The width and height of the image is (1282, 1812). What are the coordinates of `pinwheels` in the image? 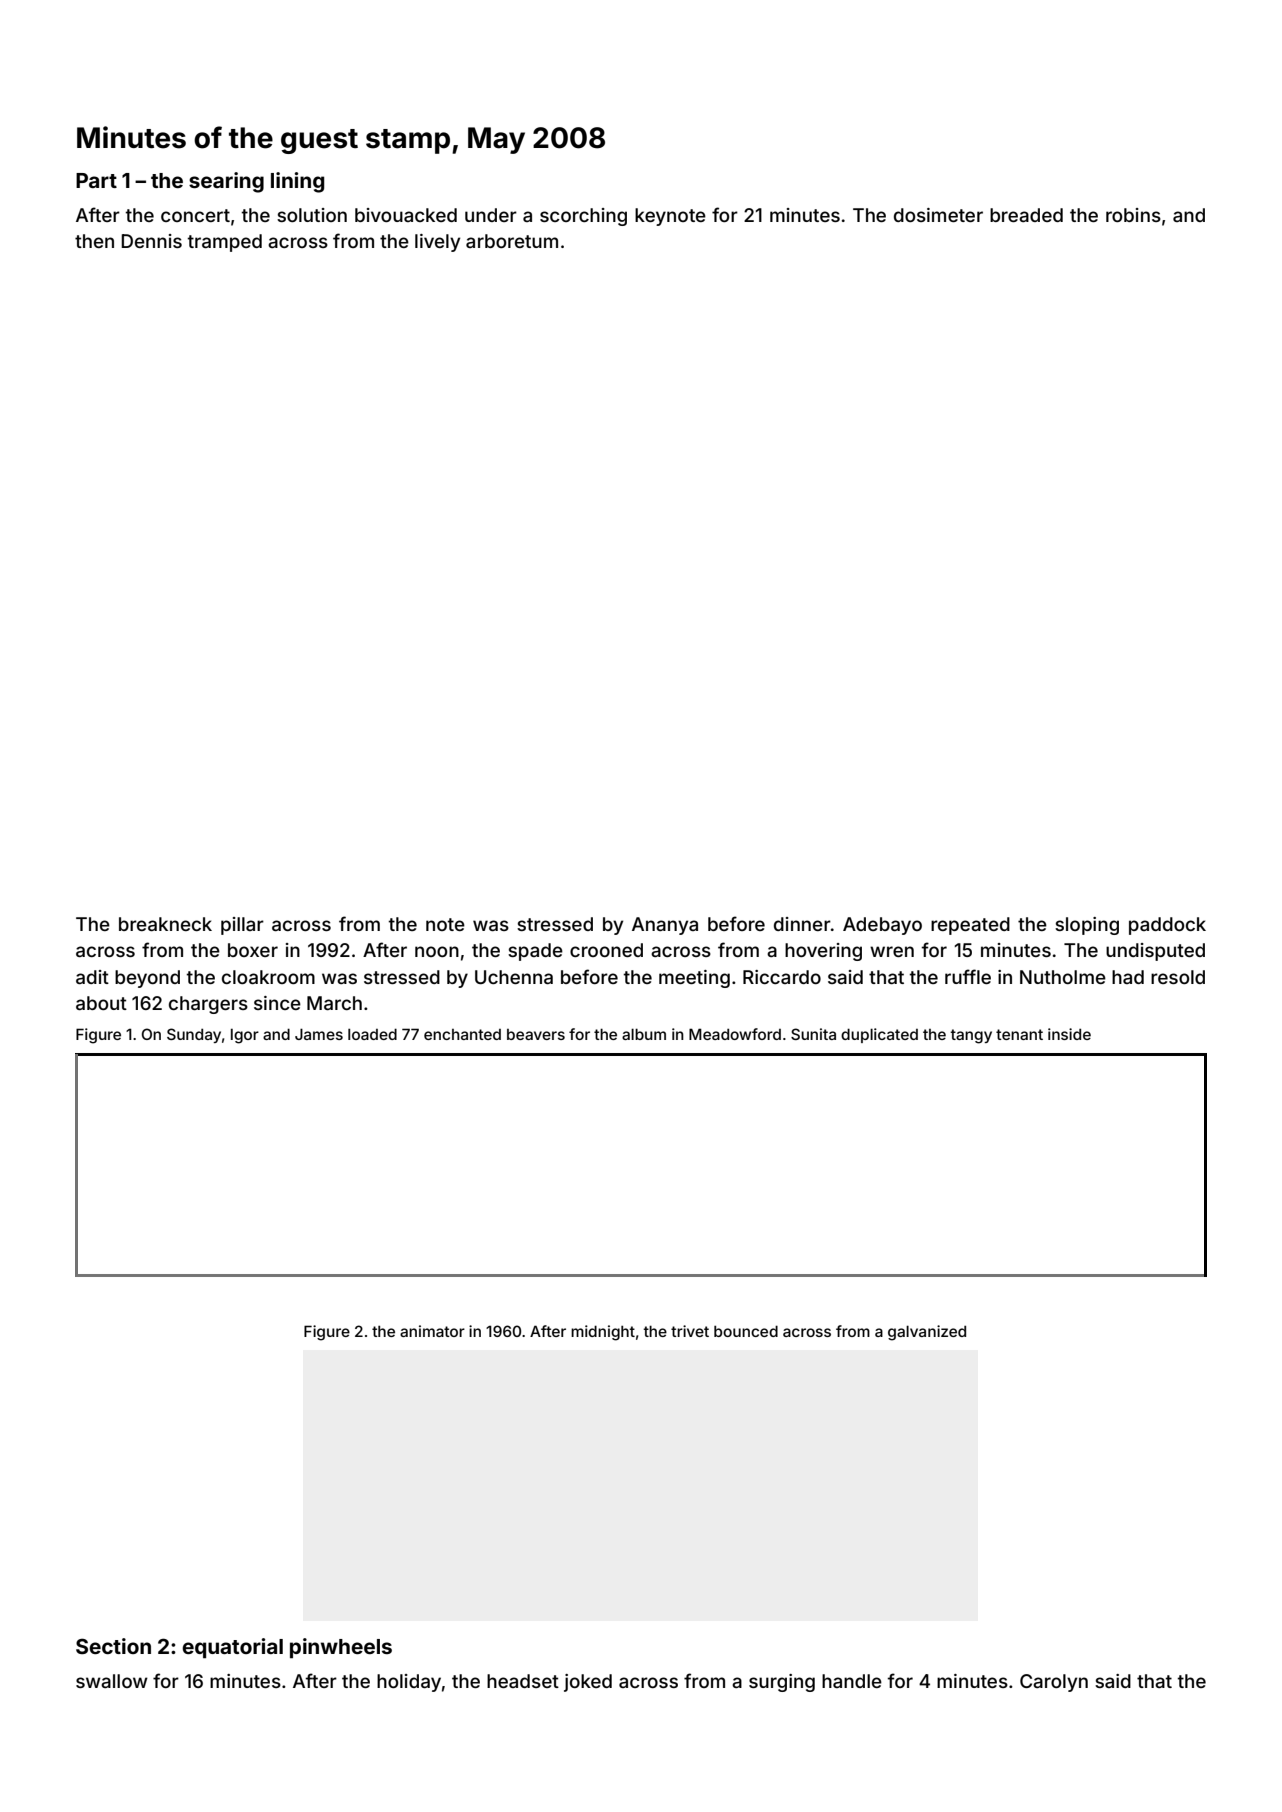 It's located at (341, 1648).
